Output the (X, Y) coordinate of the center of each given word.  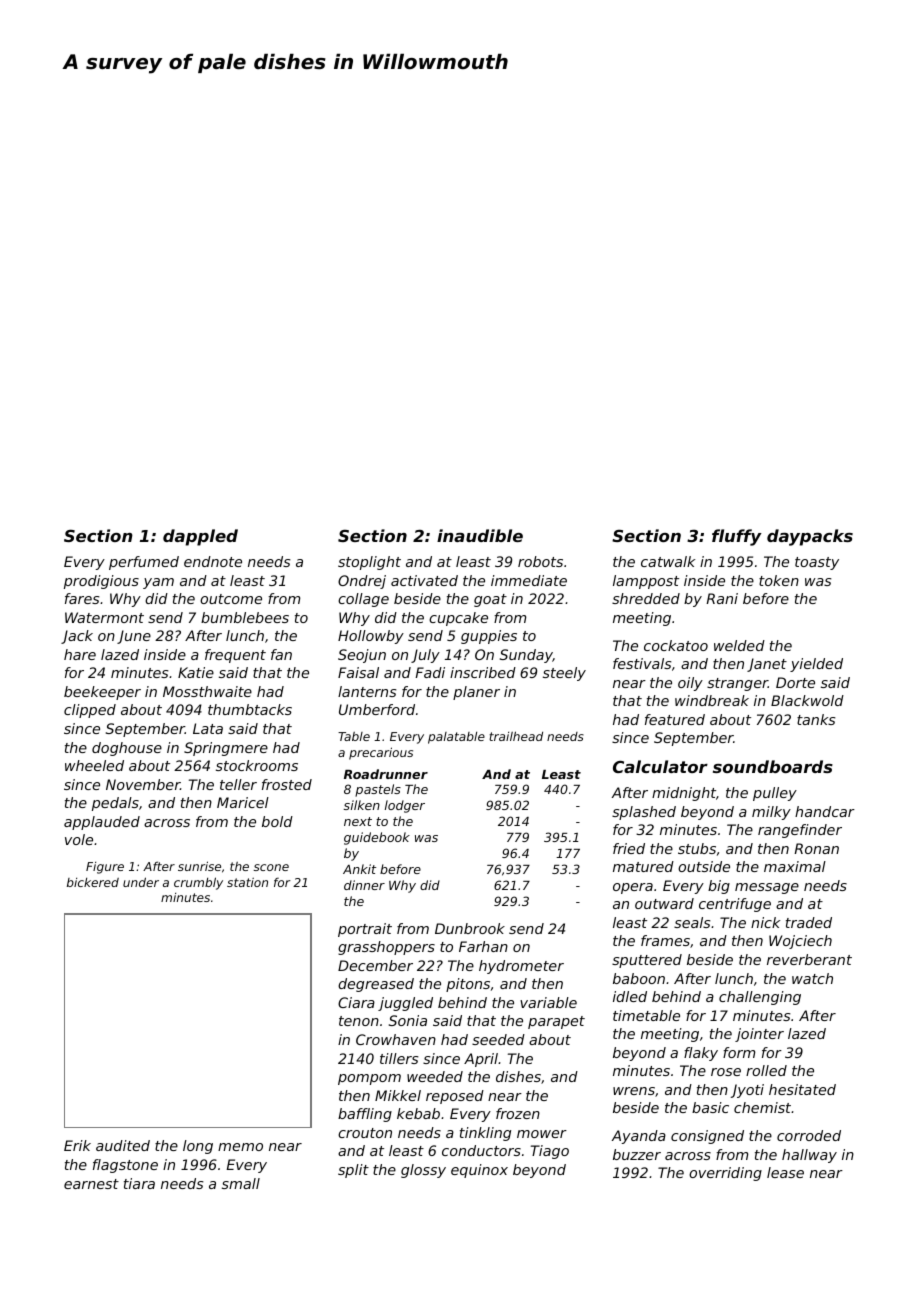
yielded (816, 665)
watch (812, 978)
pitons (468, 985)
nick (765, 922)
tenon (359, 1021)
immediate (529, 580)
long (198, 1147)
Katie (196, 672)
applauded (102, 823)
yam (158, 583)
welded (739, 645)
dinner (364, 885)
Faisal (358, 672)
